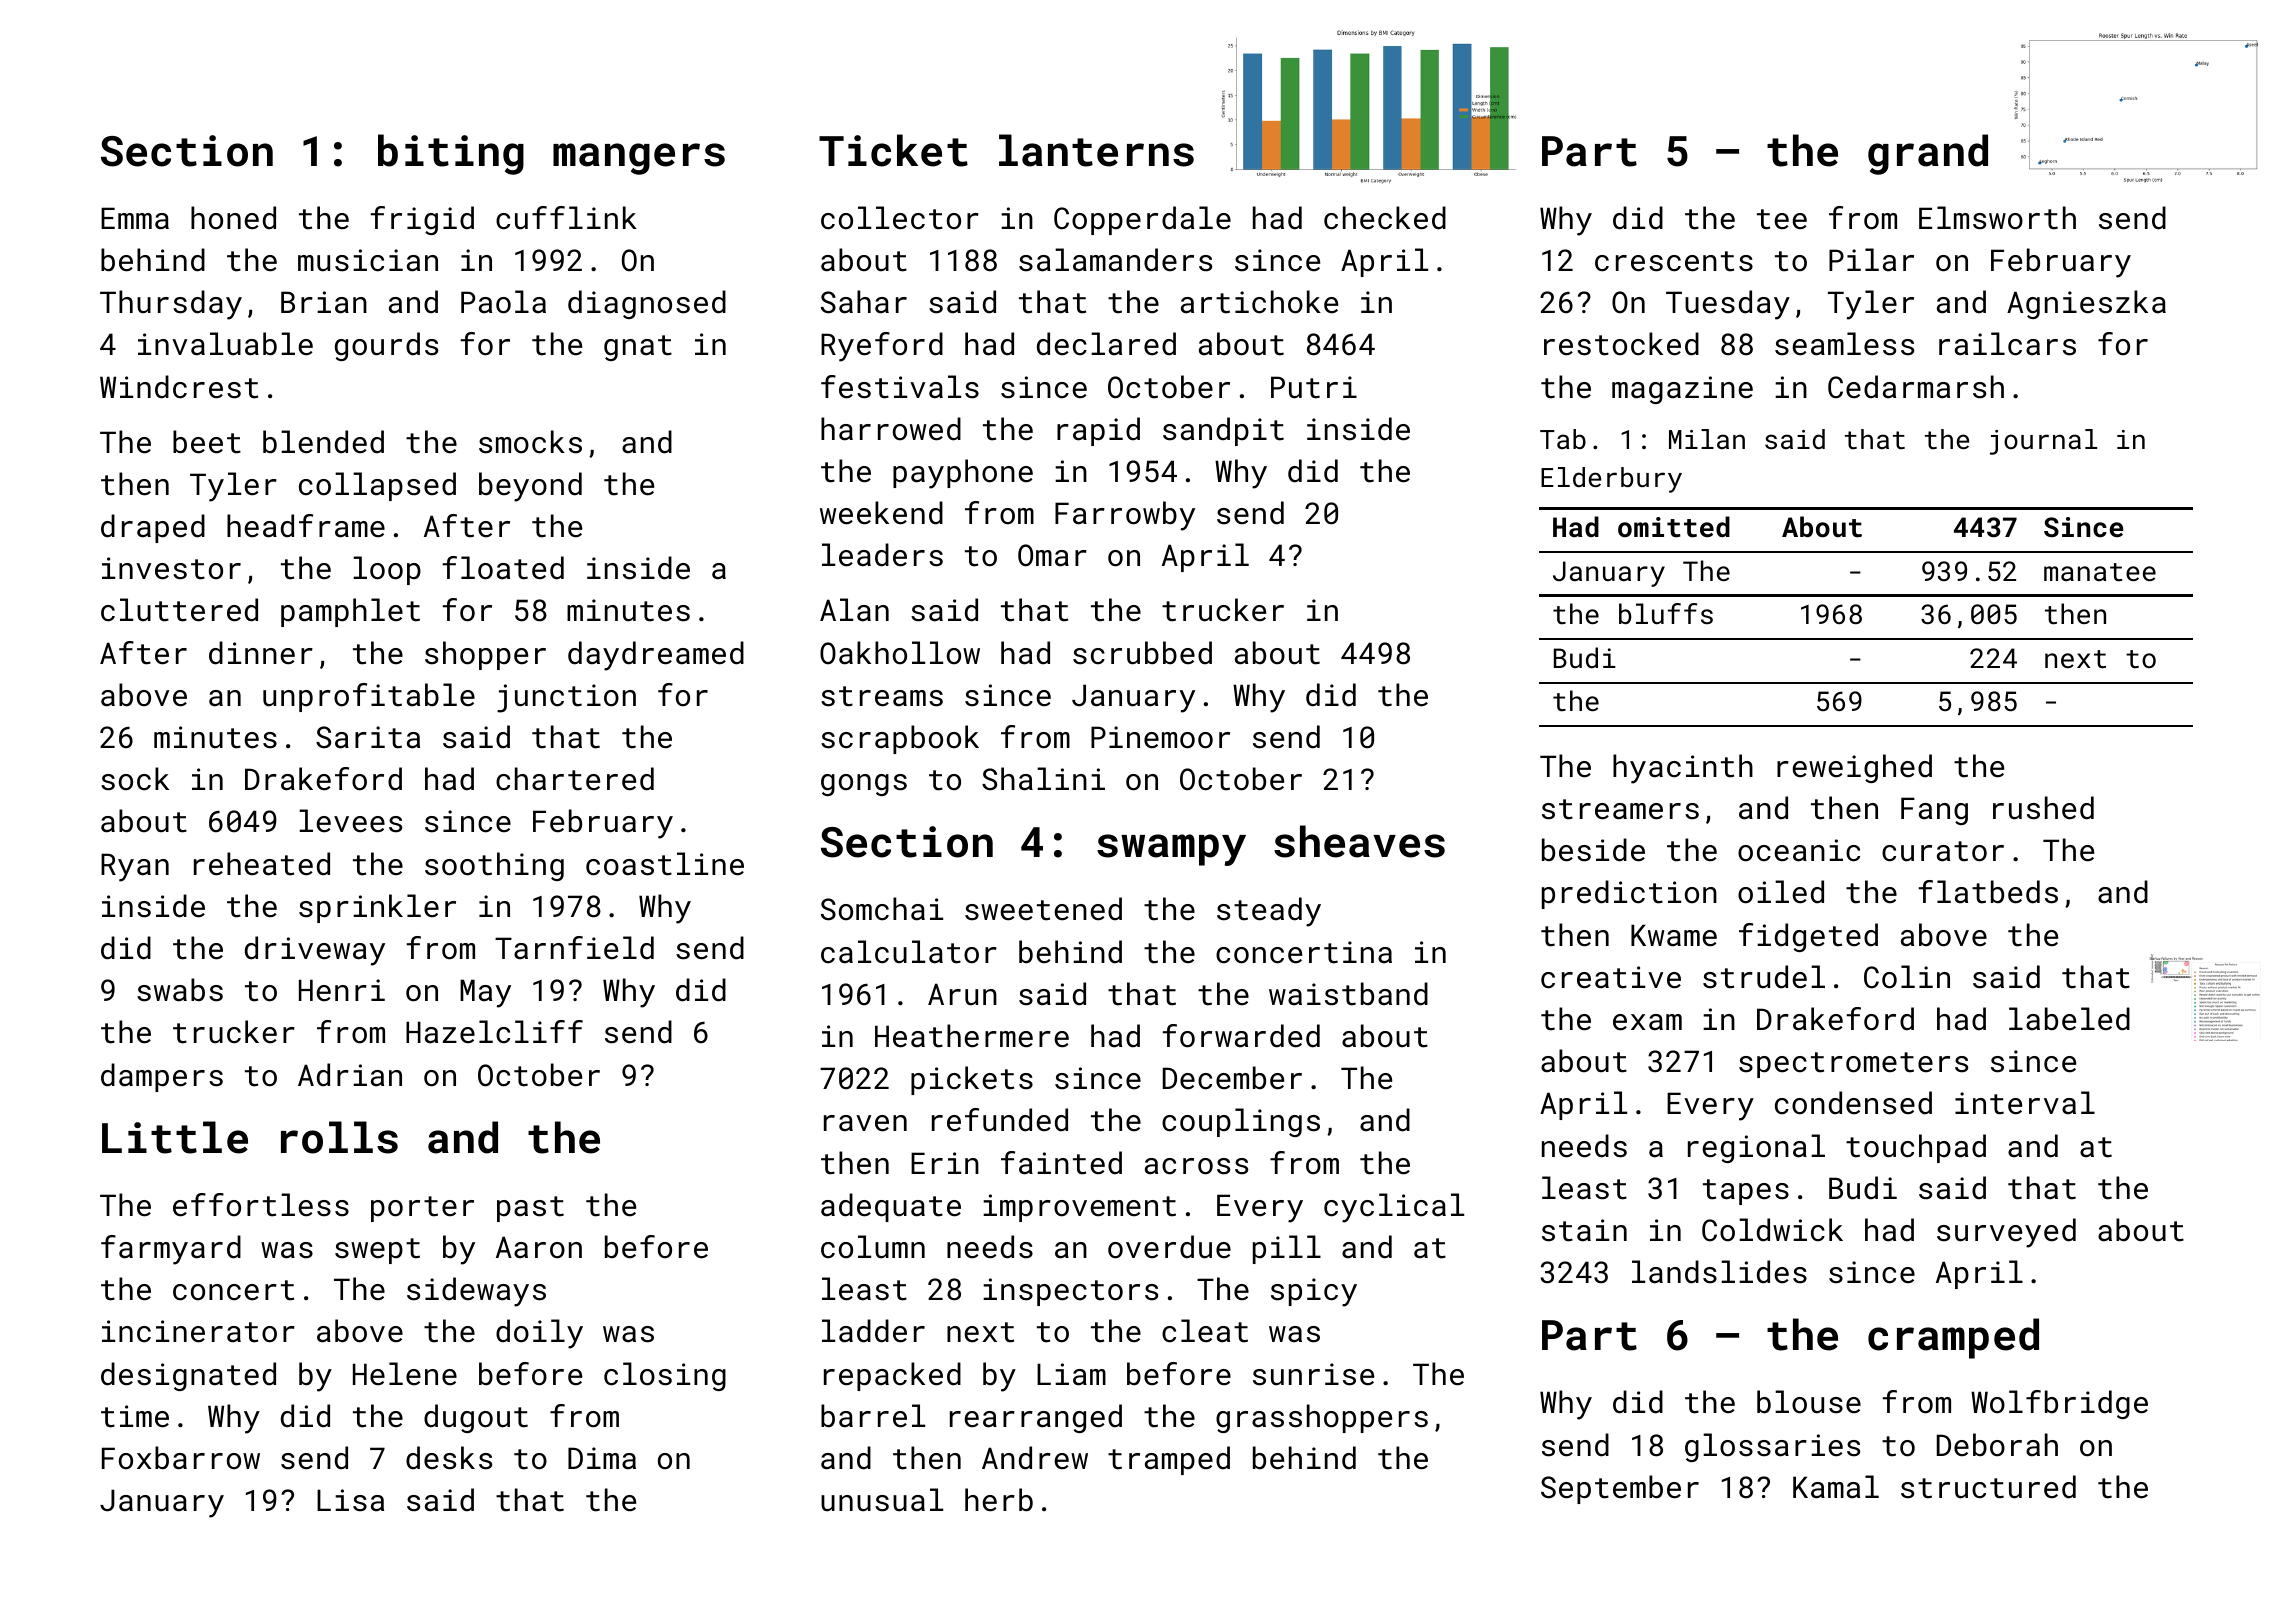 Image resolution: width=2292 pixels, height=1620 pixels. What do you see at coordinates (233, 218) in the image?
I see `honed` at bounding box center [233, 218].
